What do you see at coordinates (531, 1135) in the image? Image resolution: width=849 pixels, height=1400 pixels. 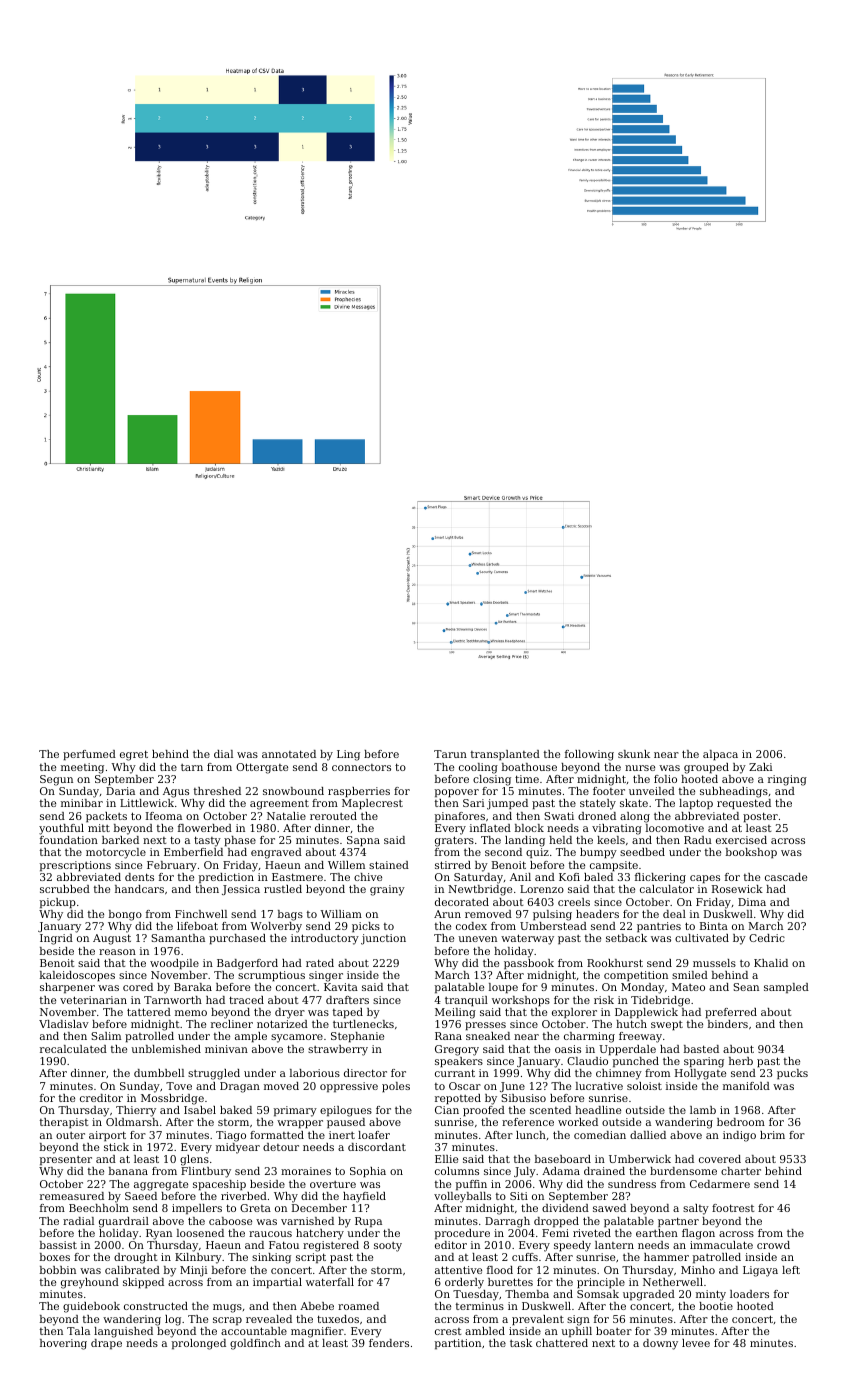 I see `lunch` at bounding box center [531, 1135].
